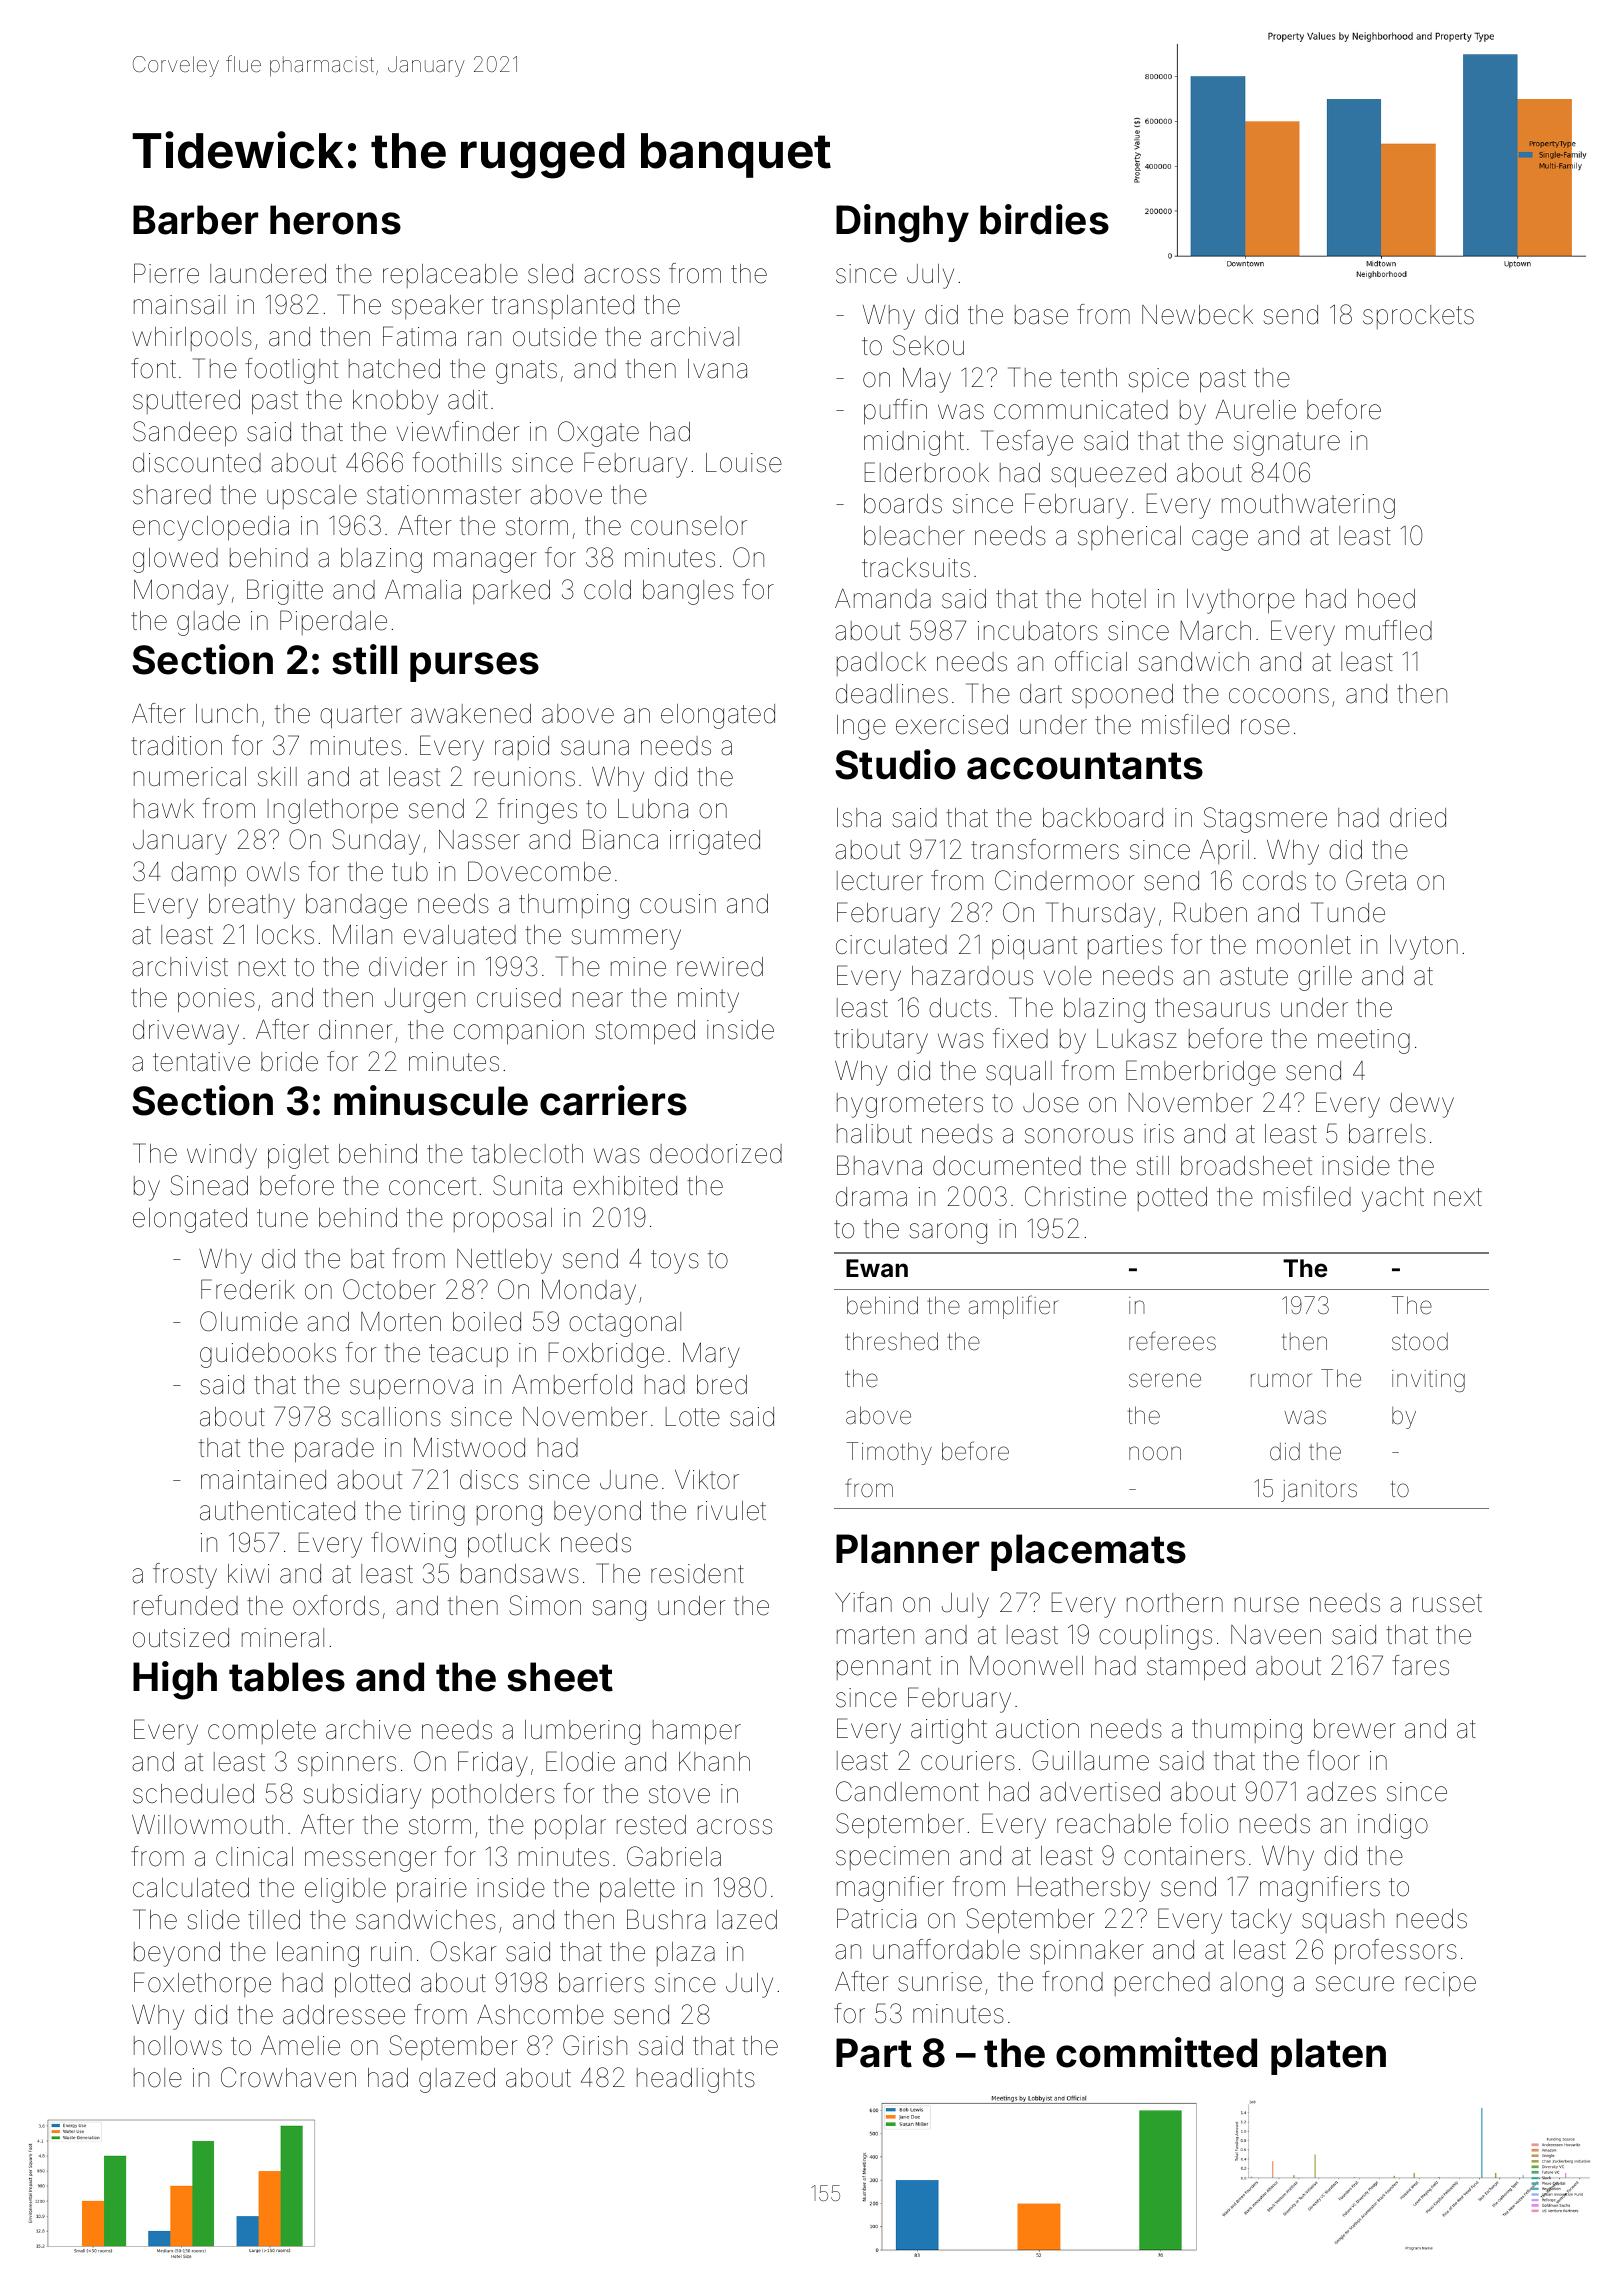 The width and height of the screenshot is (1620, 2292). Describe the element at coordinates (300, 2045) in the screenshot. I see `Amelie` at that location.
